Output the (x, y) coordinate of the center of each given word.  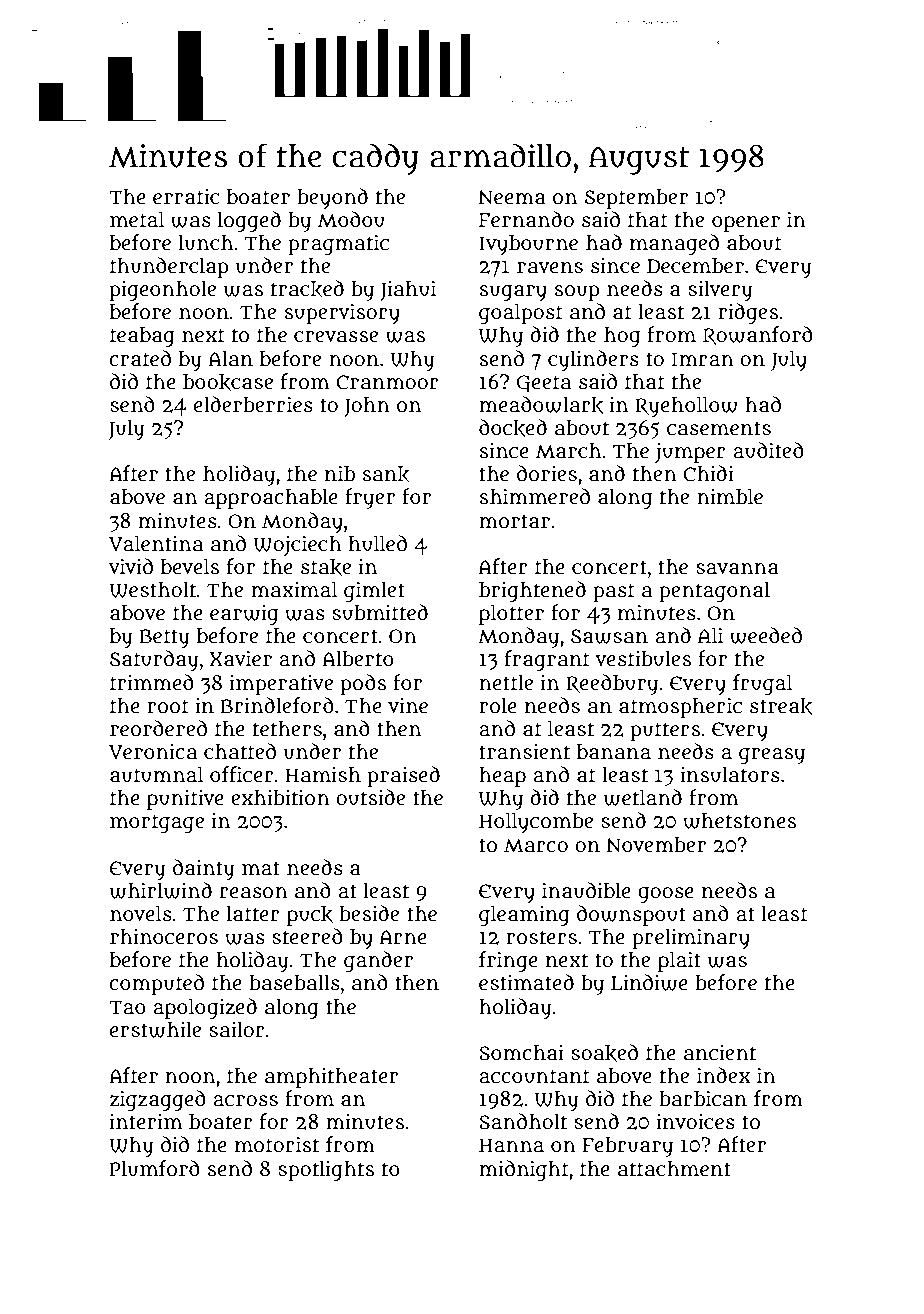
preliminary (691, 938)
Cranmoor (387, 382)
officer (242, 774)
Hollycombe (536, 822)
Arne (403, 937)
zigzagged (158, 1100)
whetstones (739, 820)
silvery (720, 290)
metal (137, 219)
